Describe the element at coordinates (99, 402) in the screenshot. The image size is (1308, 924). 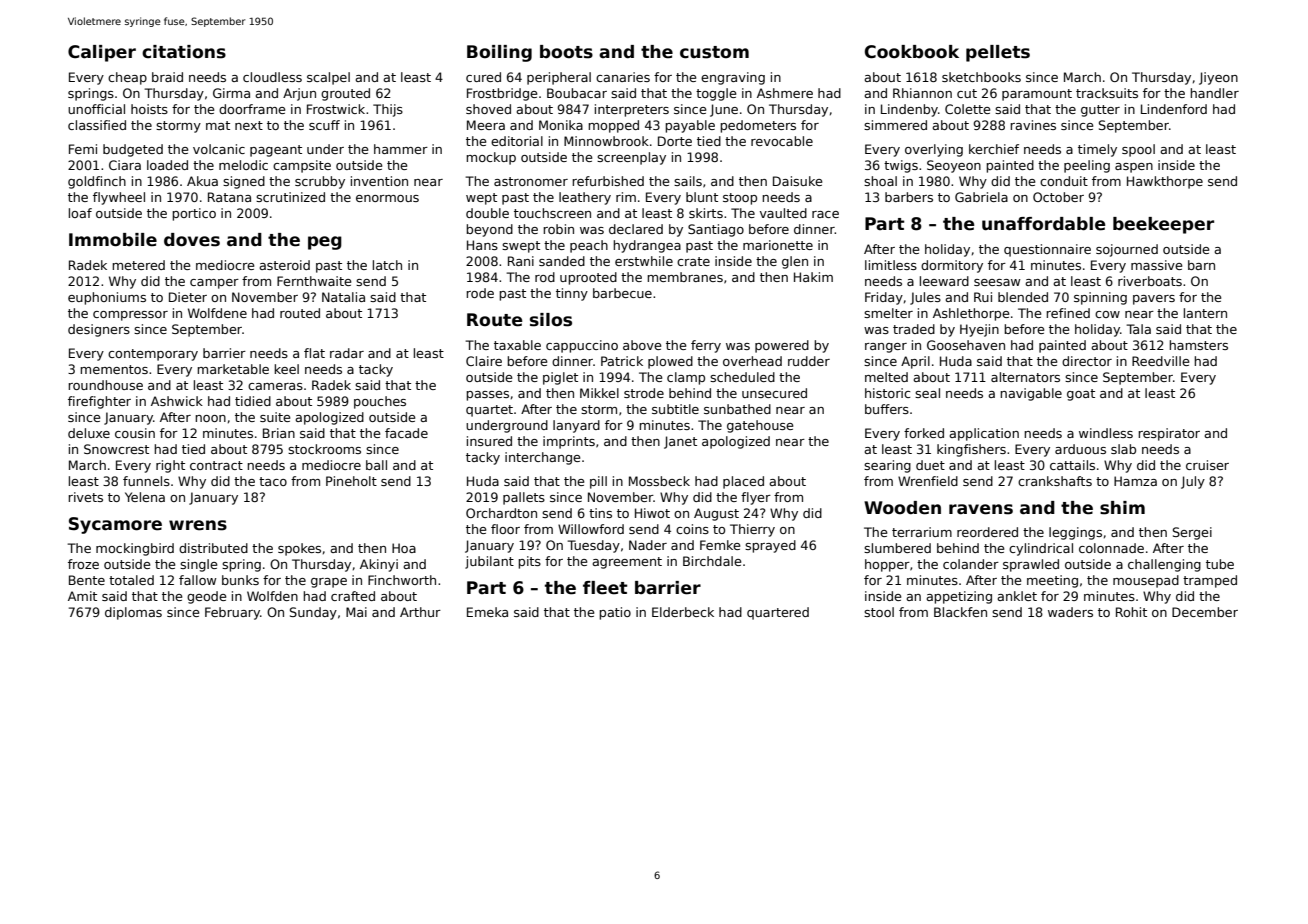
I see `firefighter` at that location.
